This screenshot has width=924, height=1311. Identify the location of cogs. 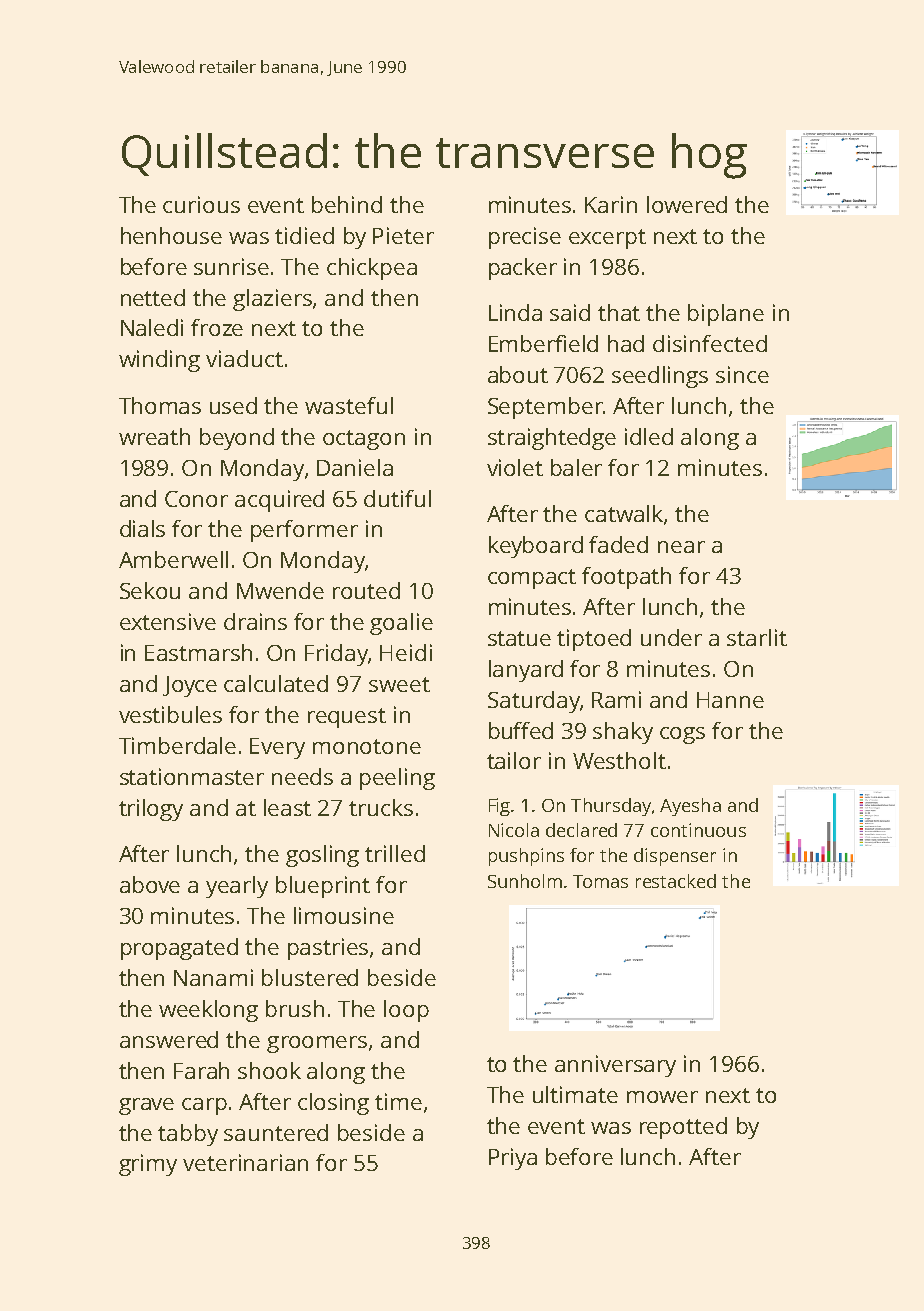
(682, 735).
